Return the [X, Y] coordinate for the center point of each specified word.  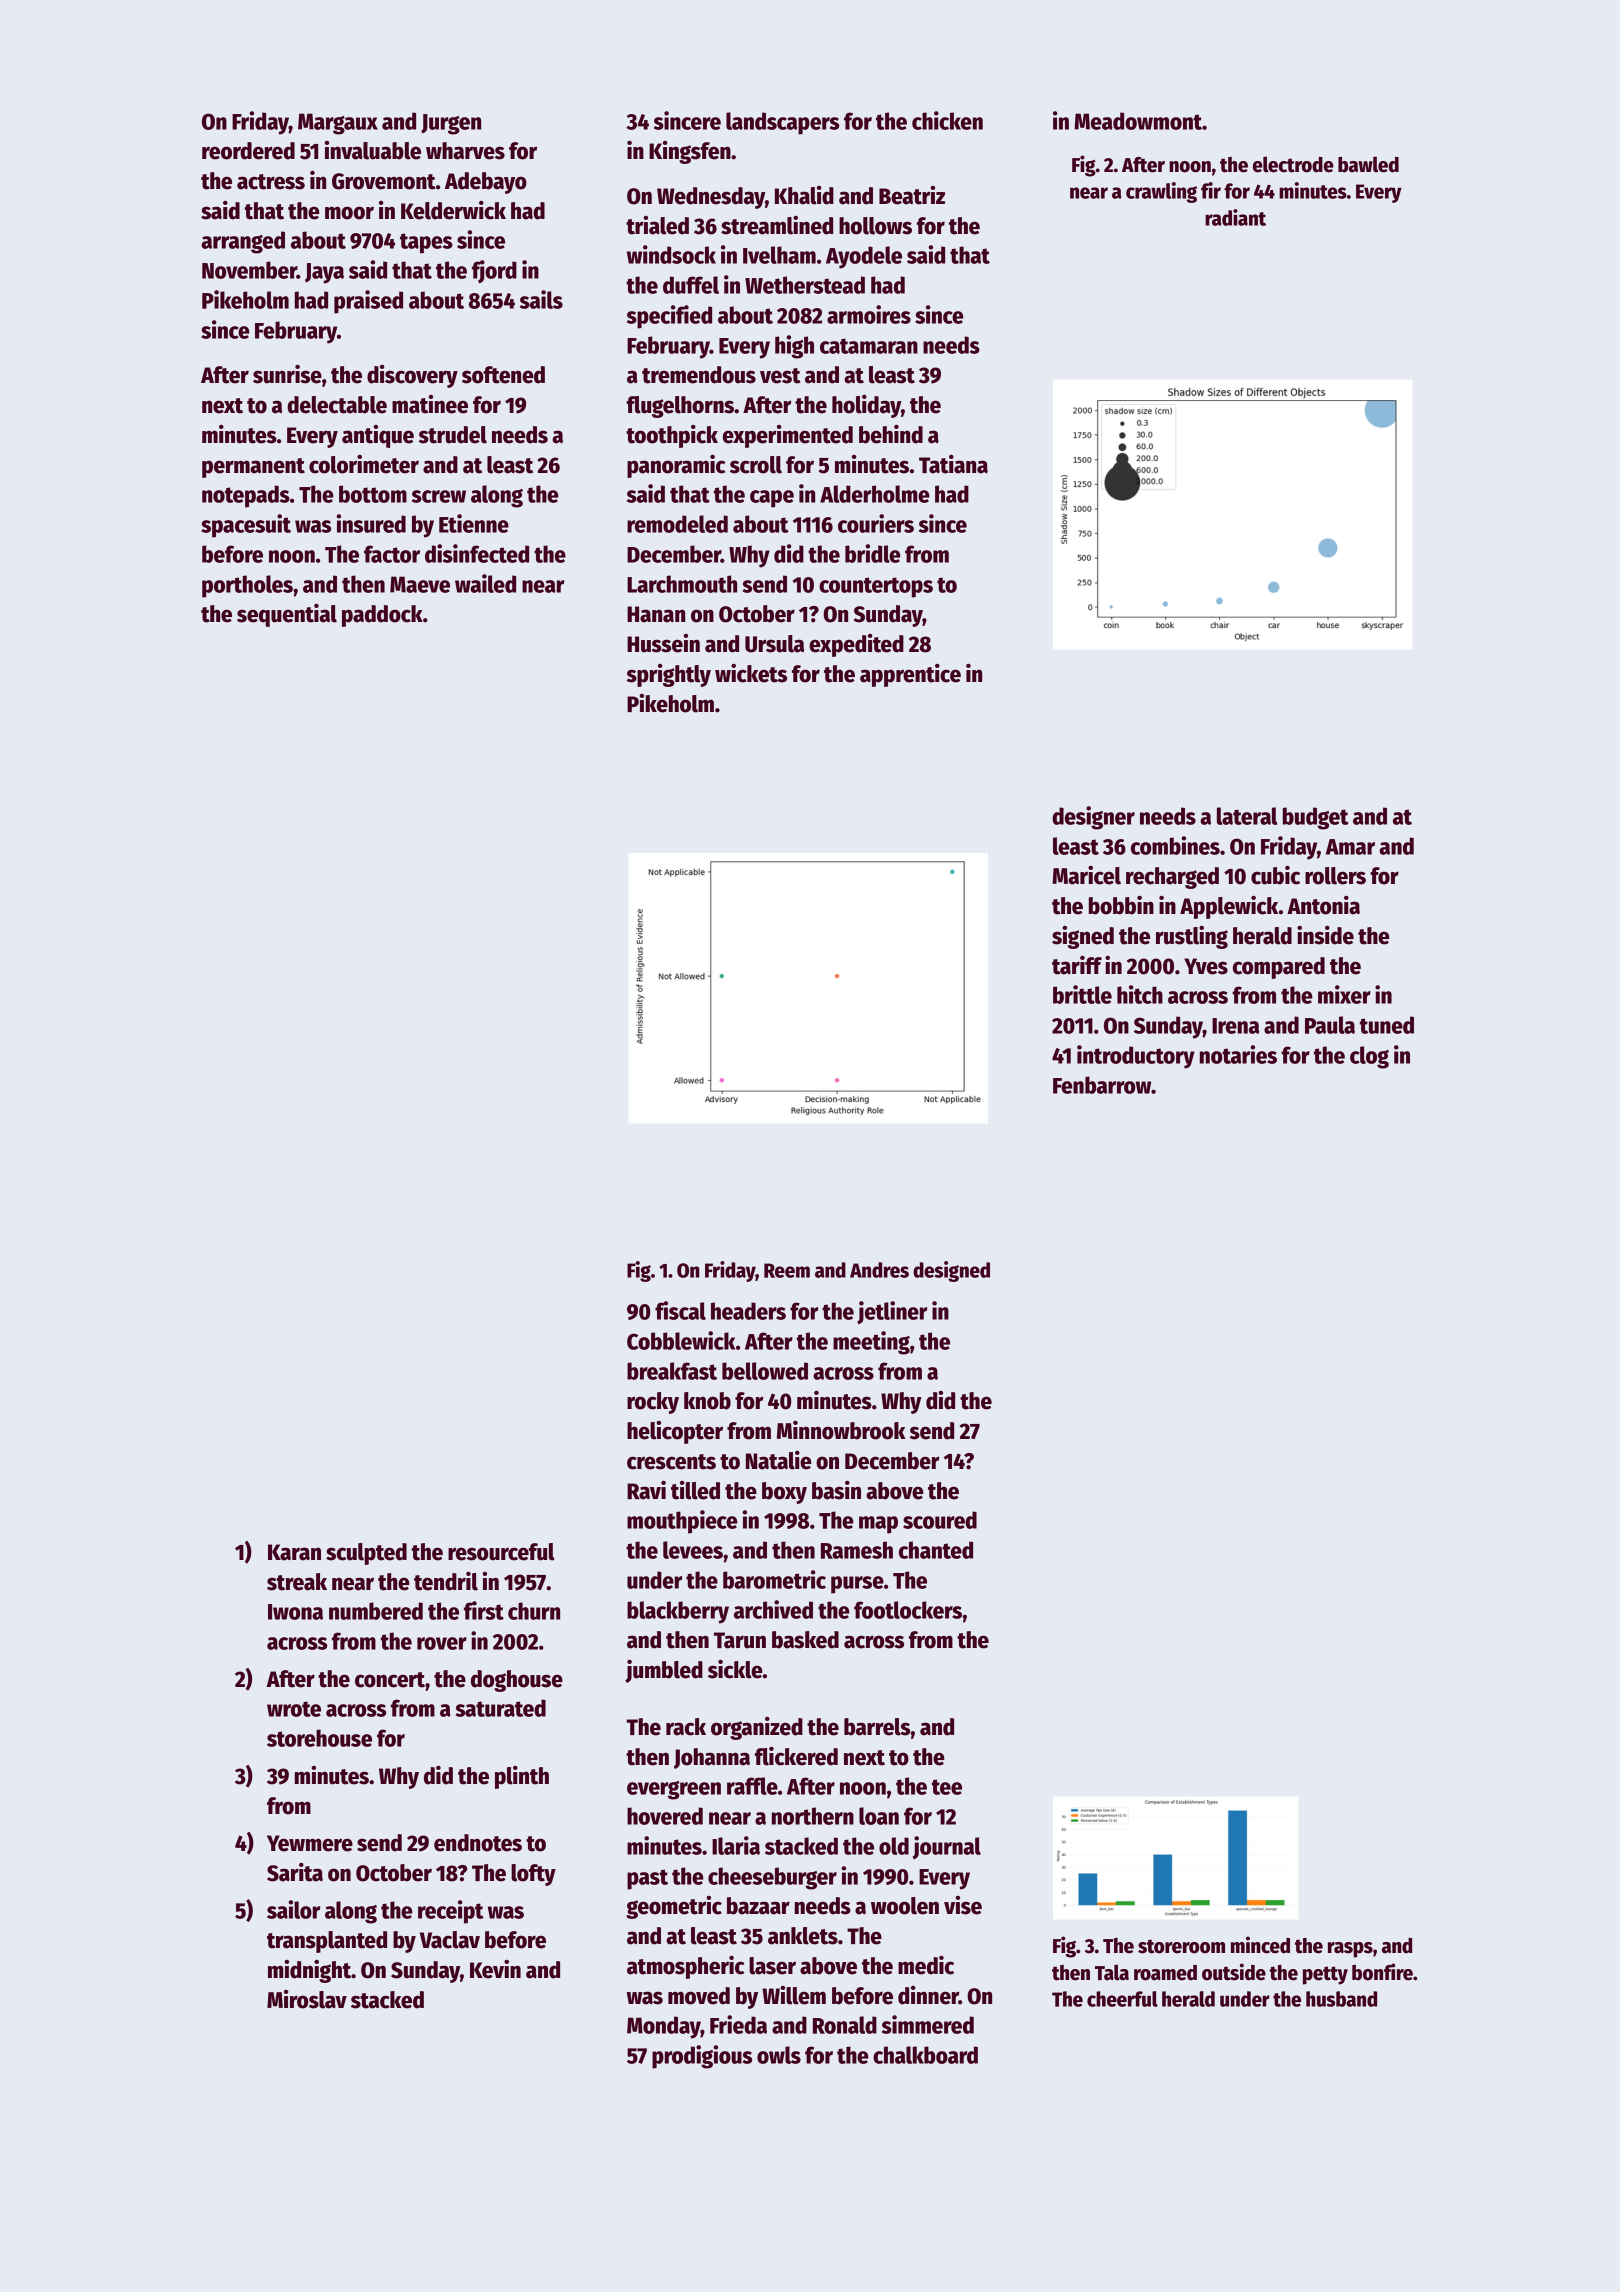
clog [1369, 1057]
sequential [287, 615]
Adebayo [486, 183]
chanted [936, 1550]
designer [1093, 818]
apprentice [910, 675]
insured [371, 523]
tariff [1077, 965]
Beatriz [912, 195]
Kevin [495, 1969]
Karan [294, 1552]
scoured [940, 1520]
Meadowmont [1138, 121]
